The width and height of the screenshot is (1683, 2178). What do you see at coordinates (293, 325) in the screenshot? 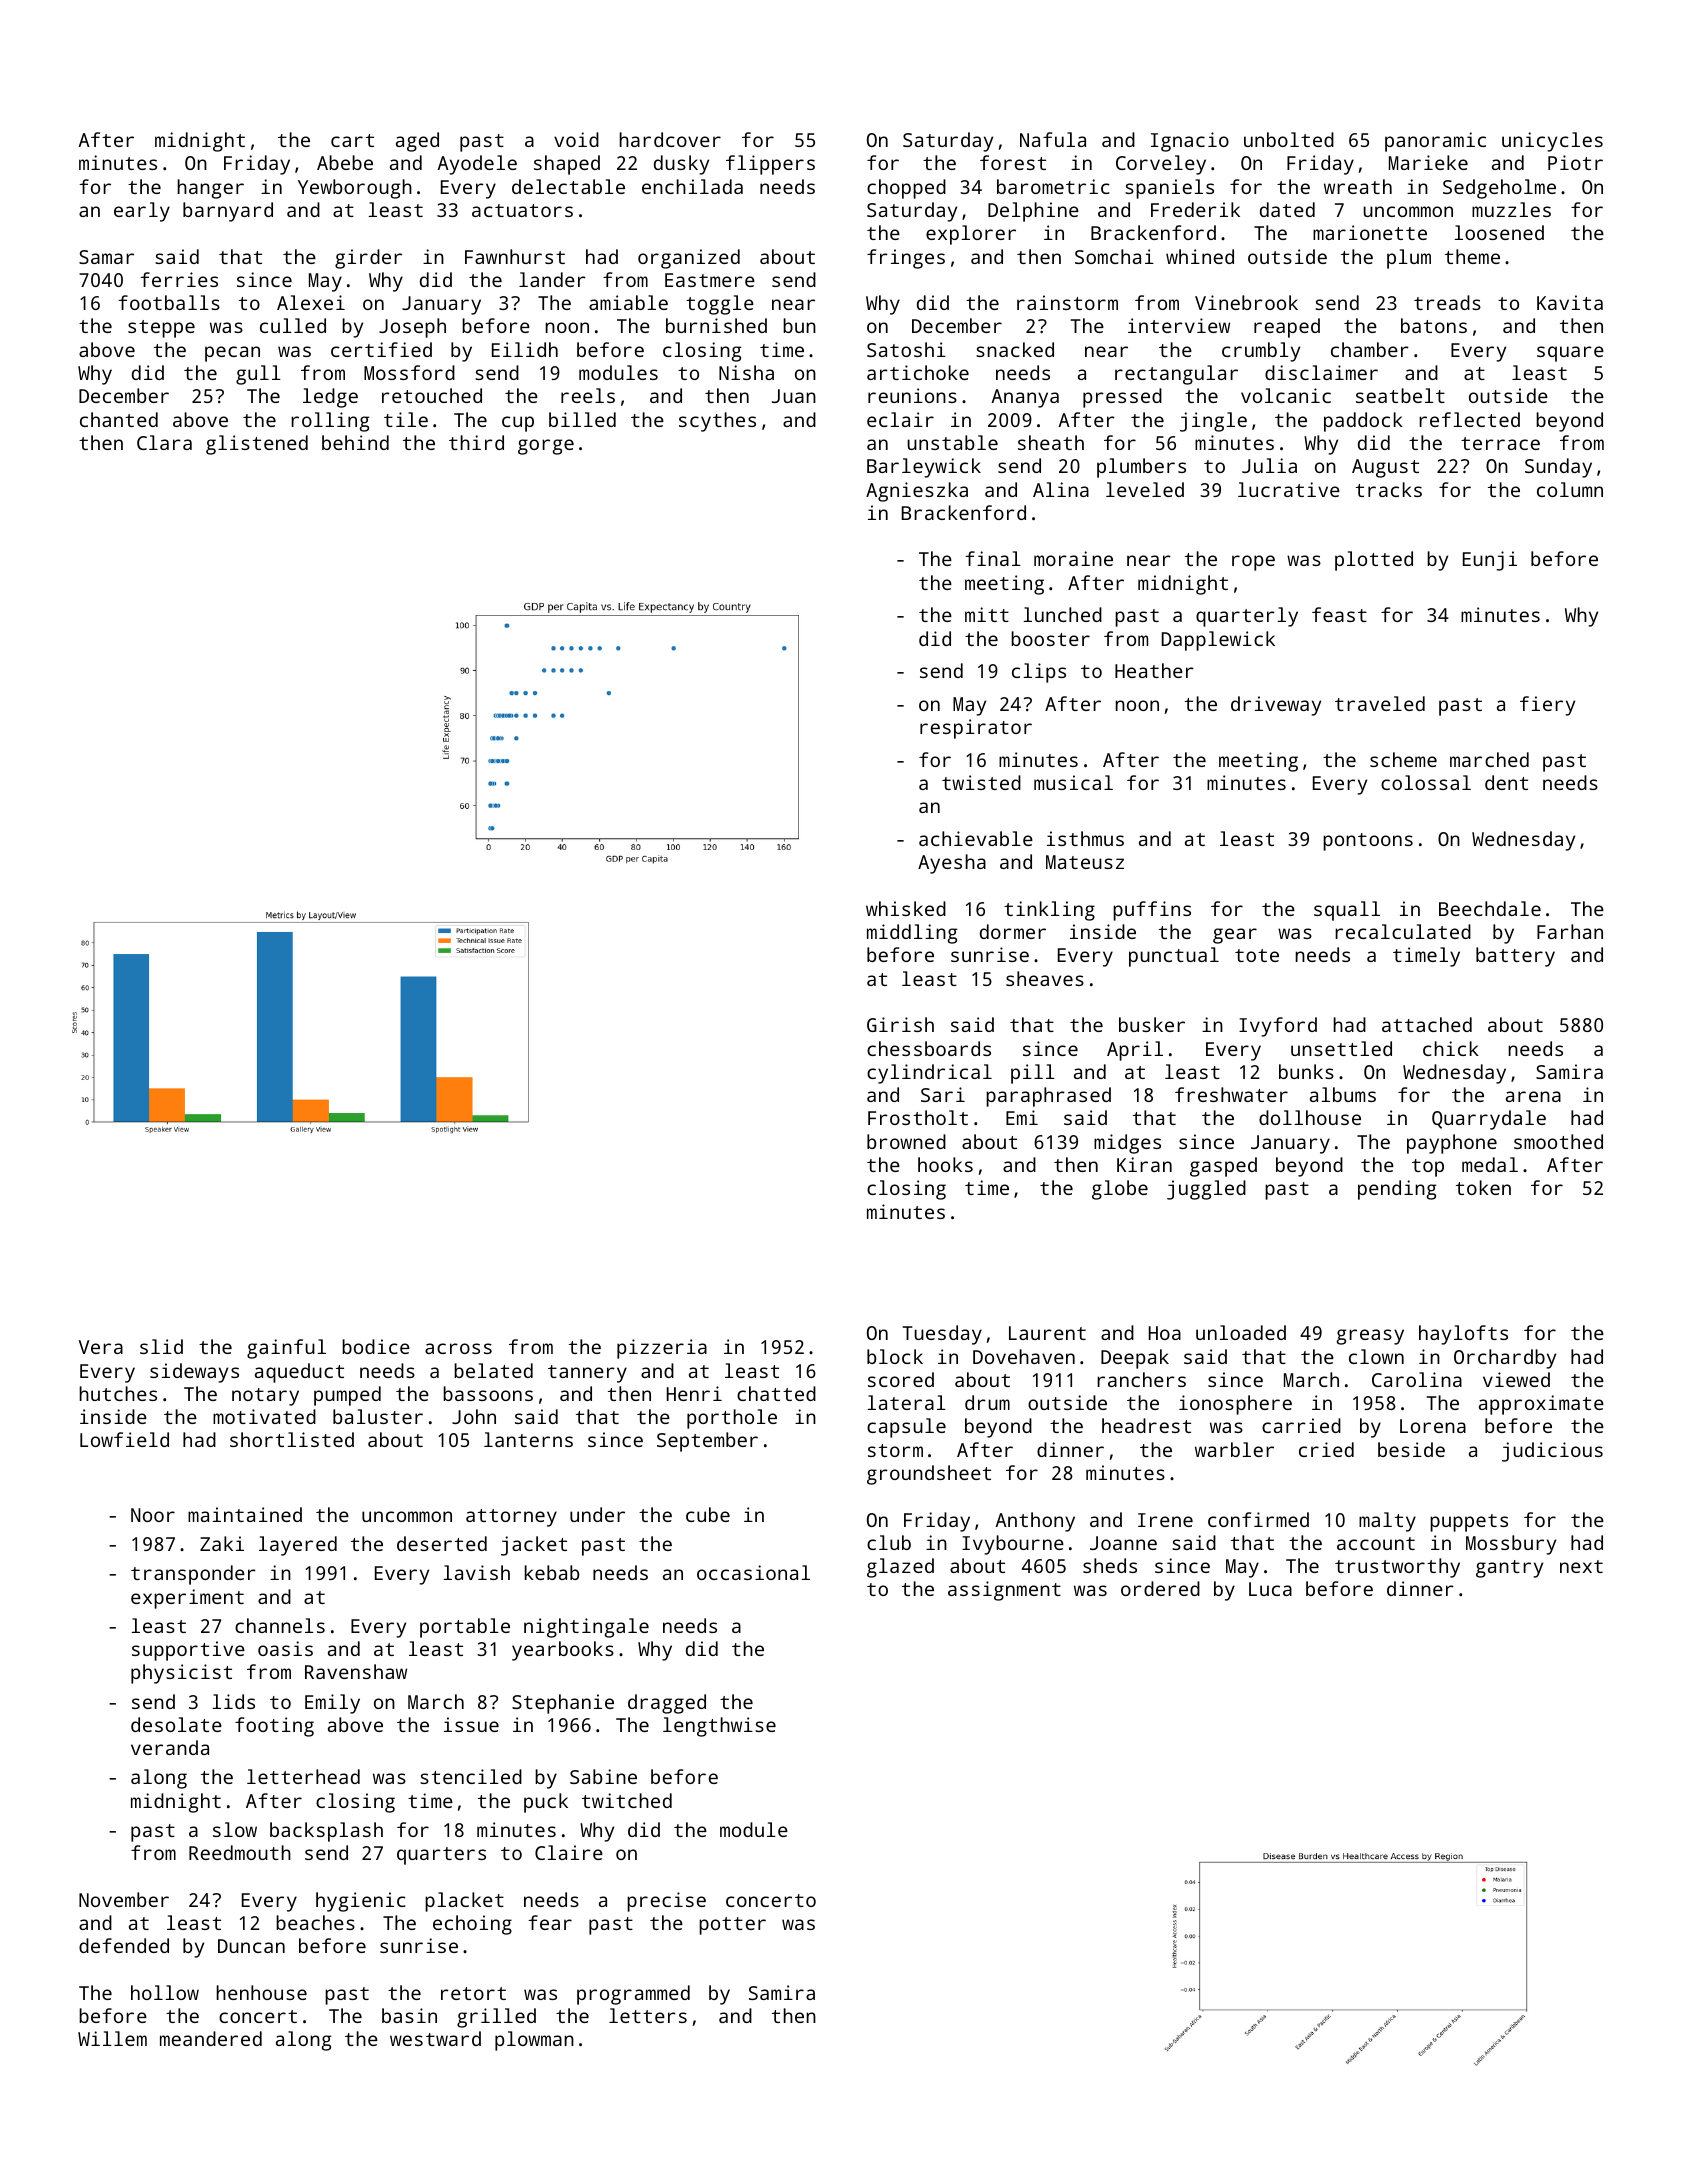
I see `culled` at bounding box center [293, 325].
